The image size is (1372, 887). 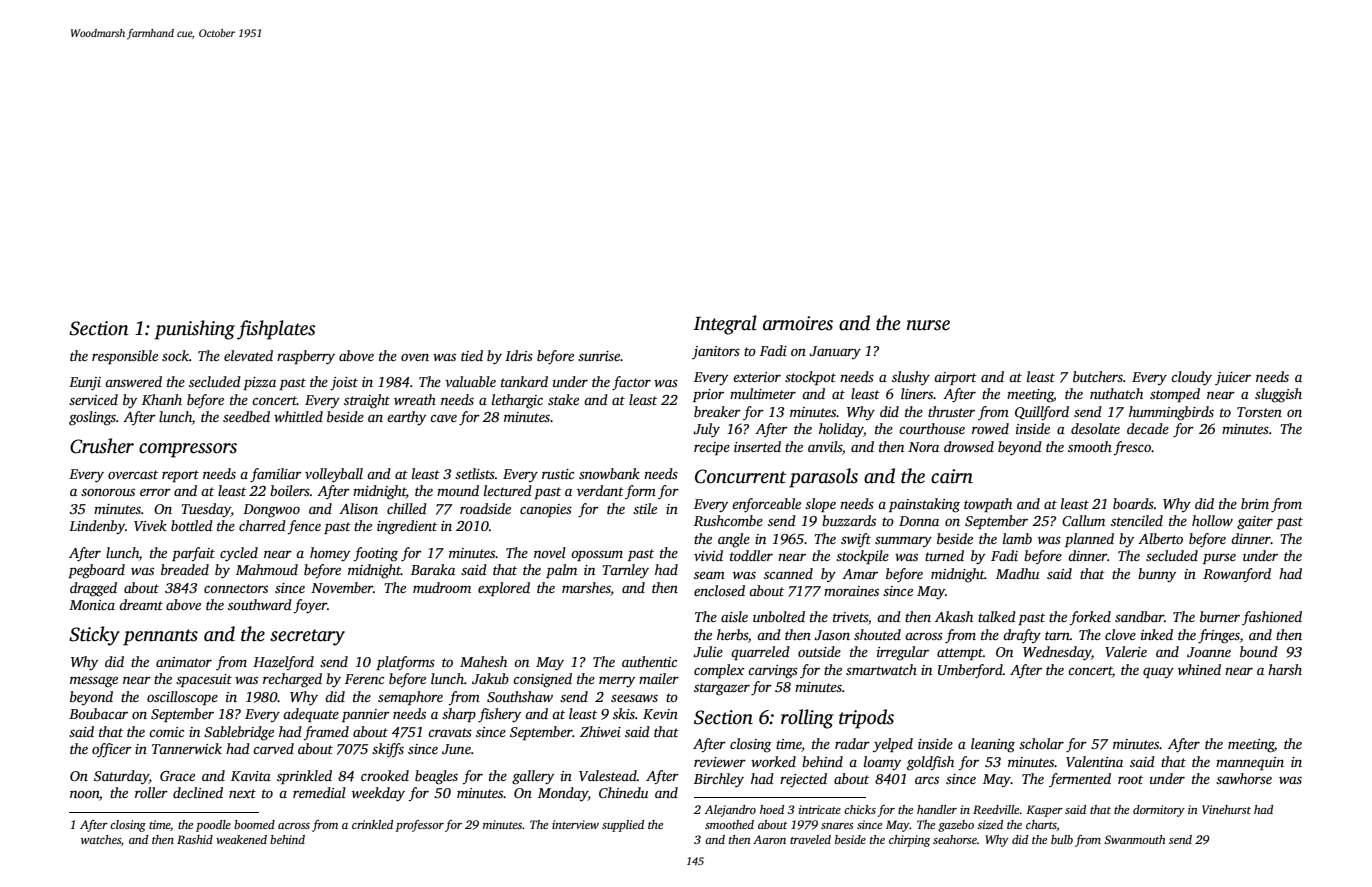 I want to click on weakened, so click(x=241, y=839).
